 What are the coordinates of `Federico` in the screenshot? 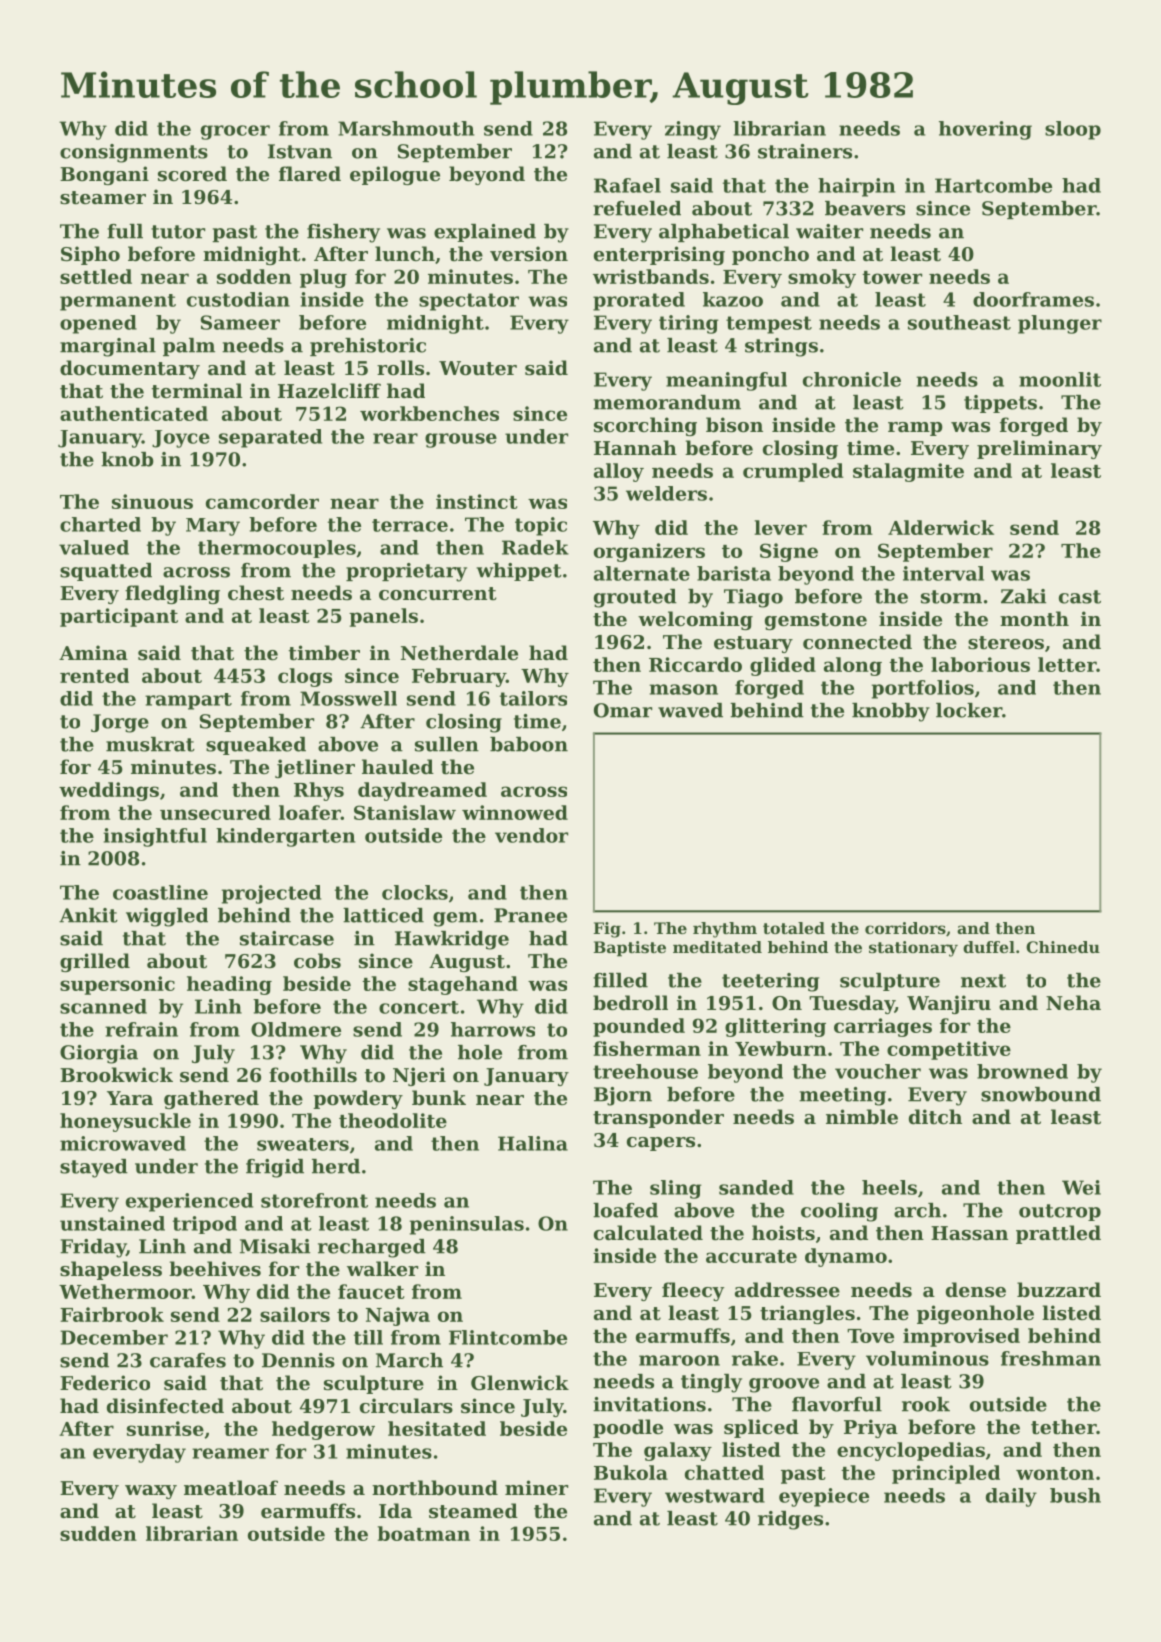 It's located at (105, 1382).
